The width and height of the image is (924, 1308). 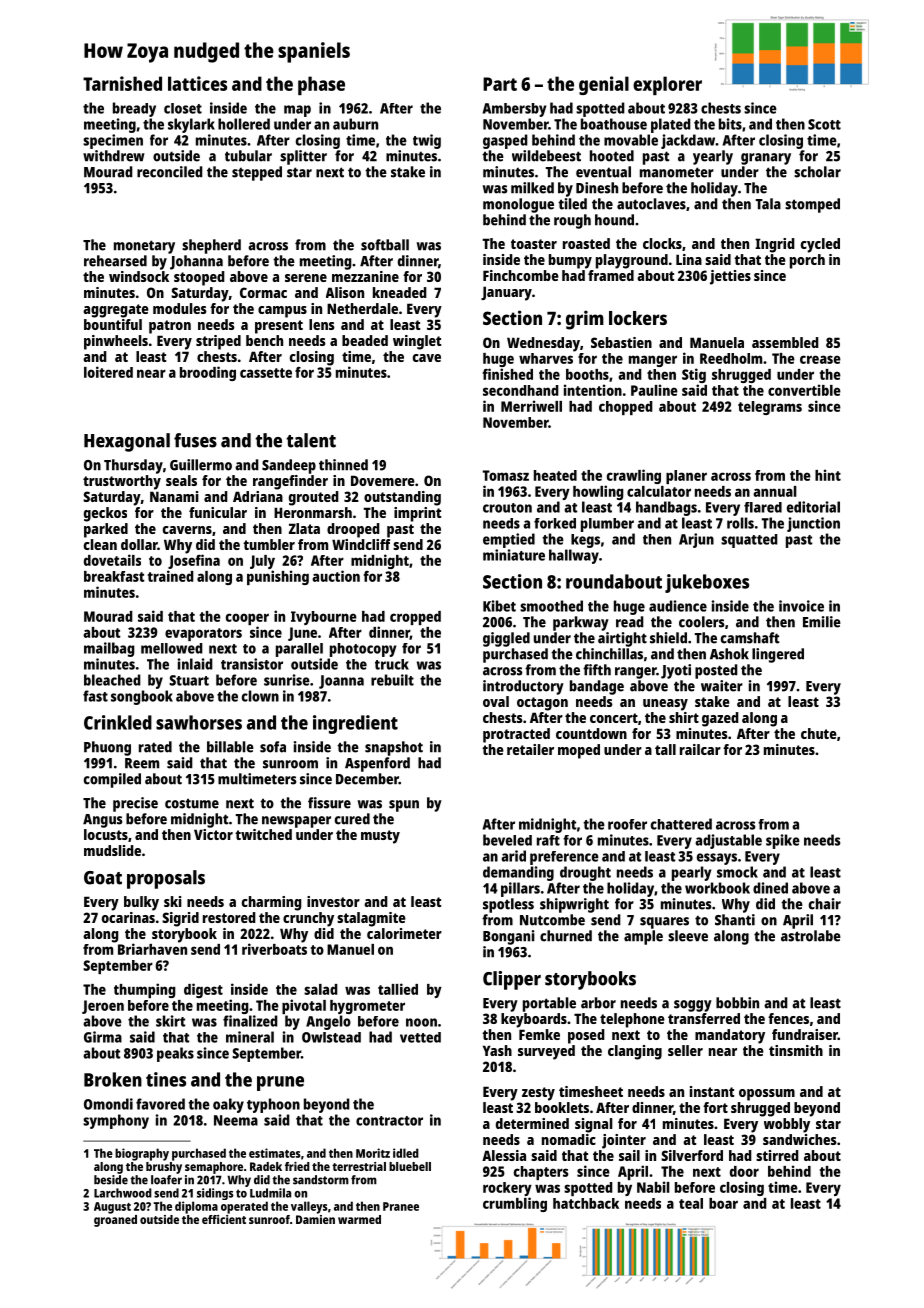 I want to click on imprint, so click(x=417, y=514).
